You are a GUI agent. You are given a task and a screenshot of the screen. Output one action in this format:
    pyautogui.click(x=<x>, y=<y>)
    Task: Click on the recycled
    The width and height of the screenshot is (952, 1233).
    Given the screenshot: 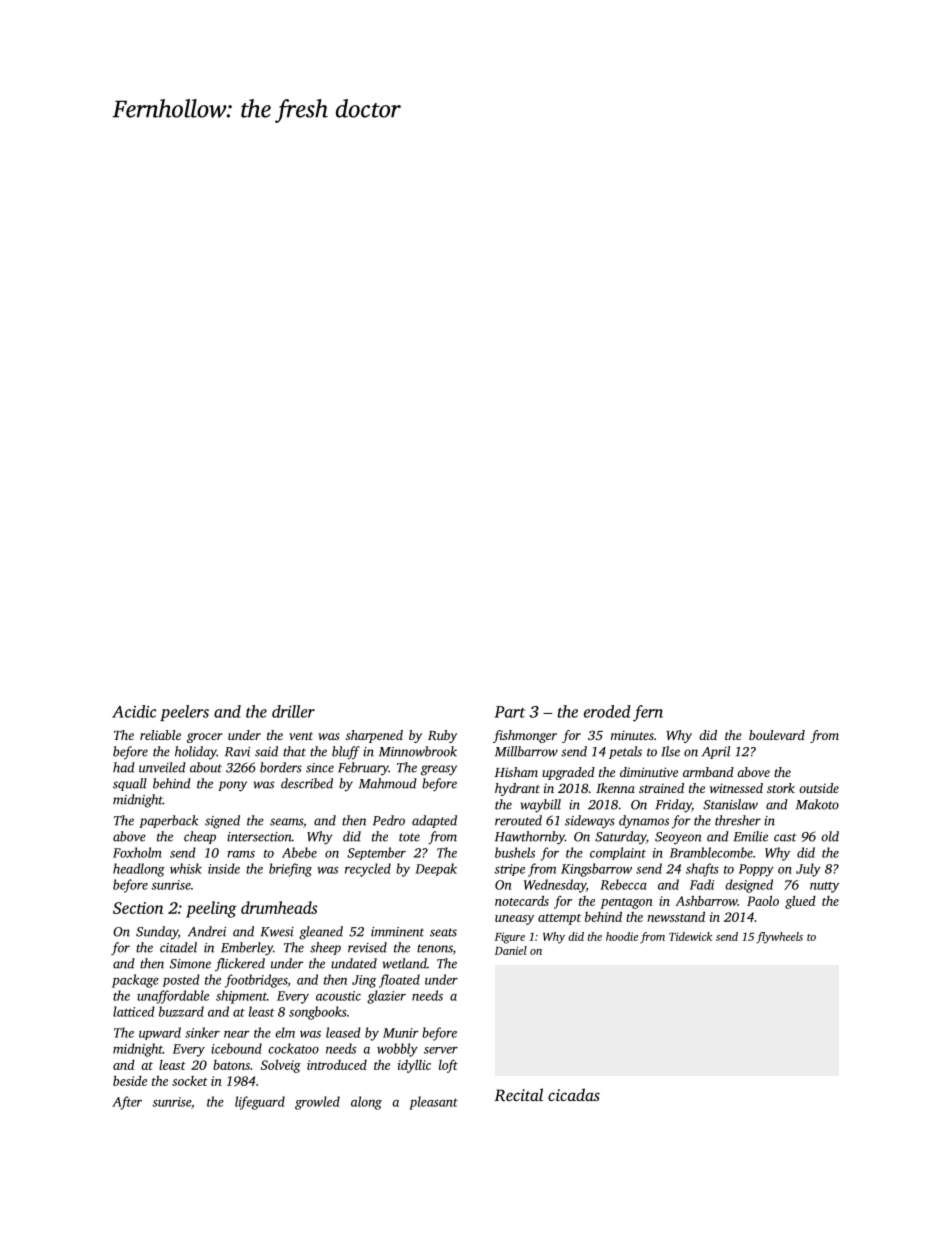 What is the action you would take?
    pyautogui.click(x=368, y=870)
